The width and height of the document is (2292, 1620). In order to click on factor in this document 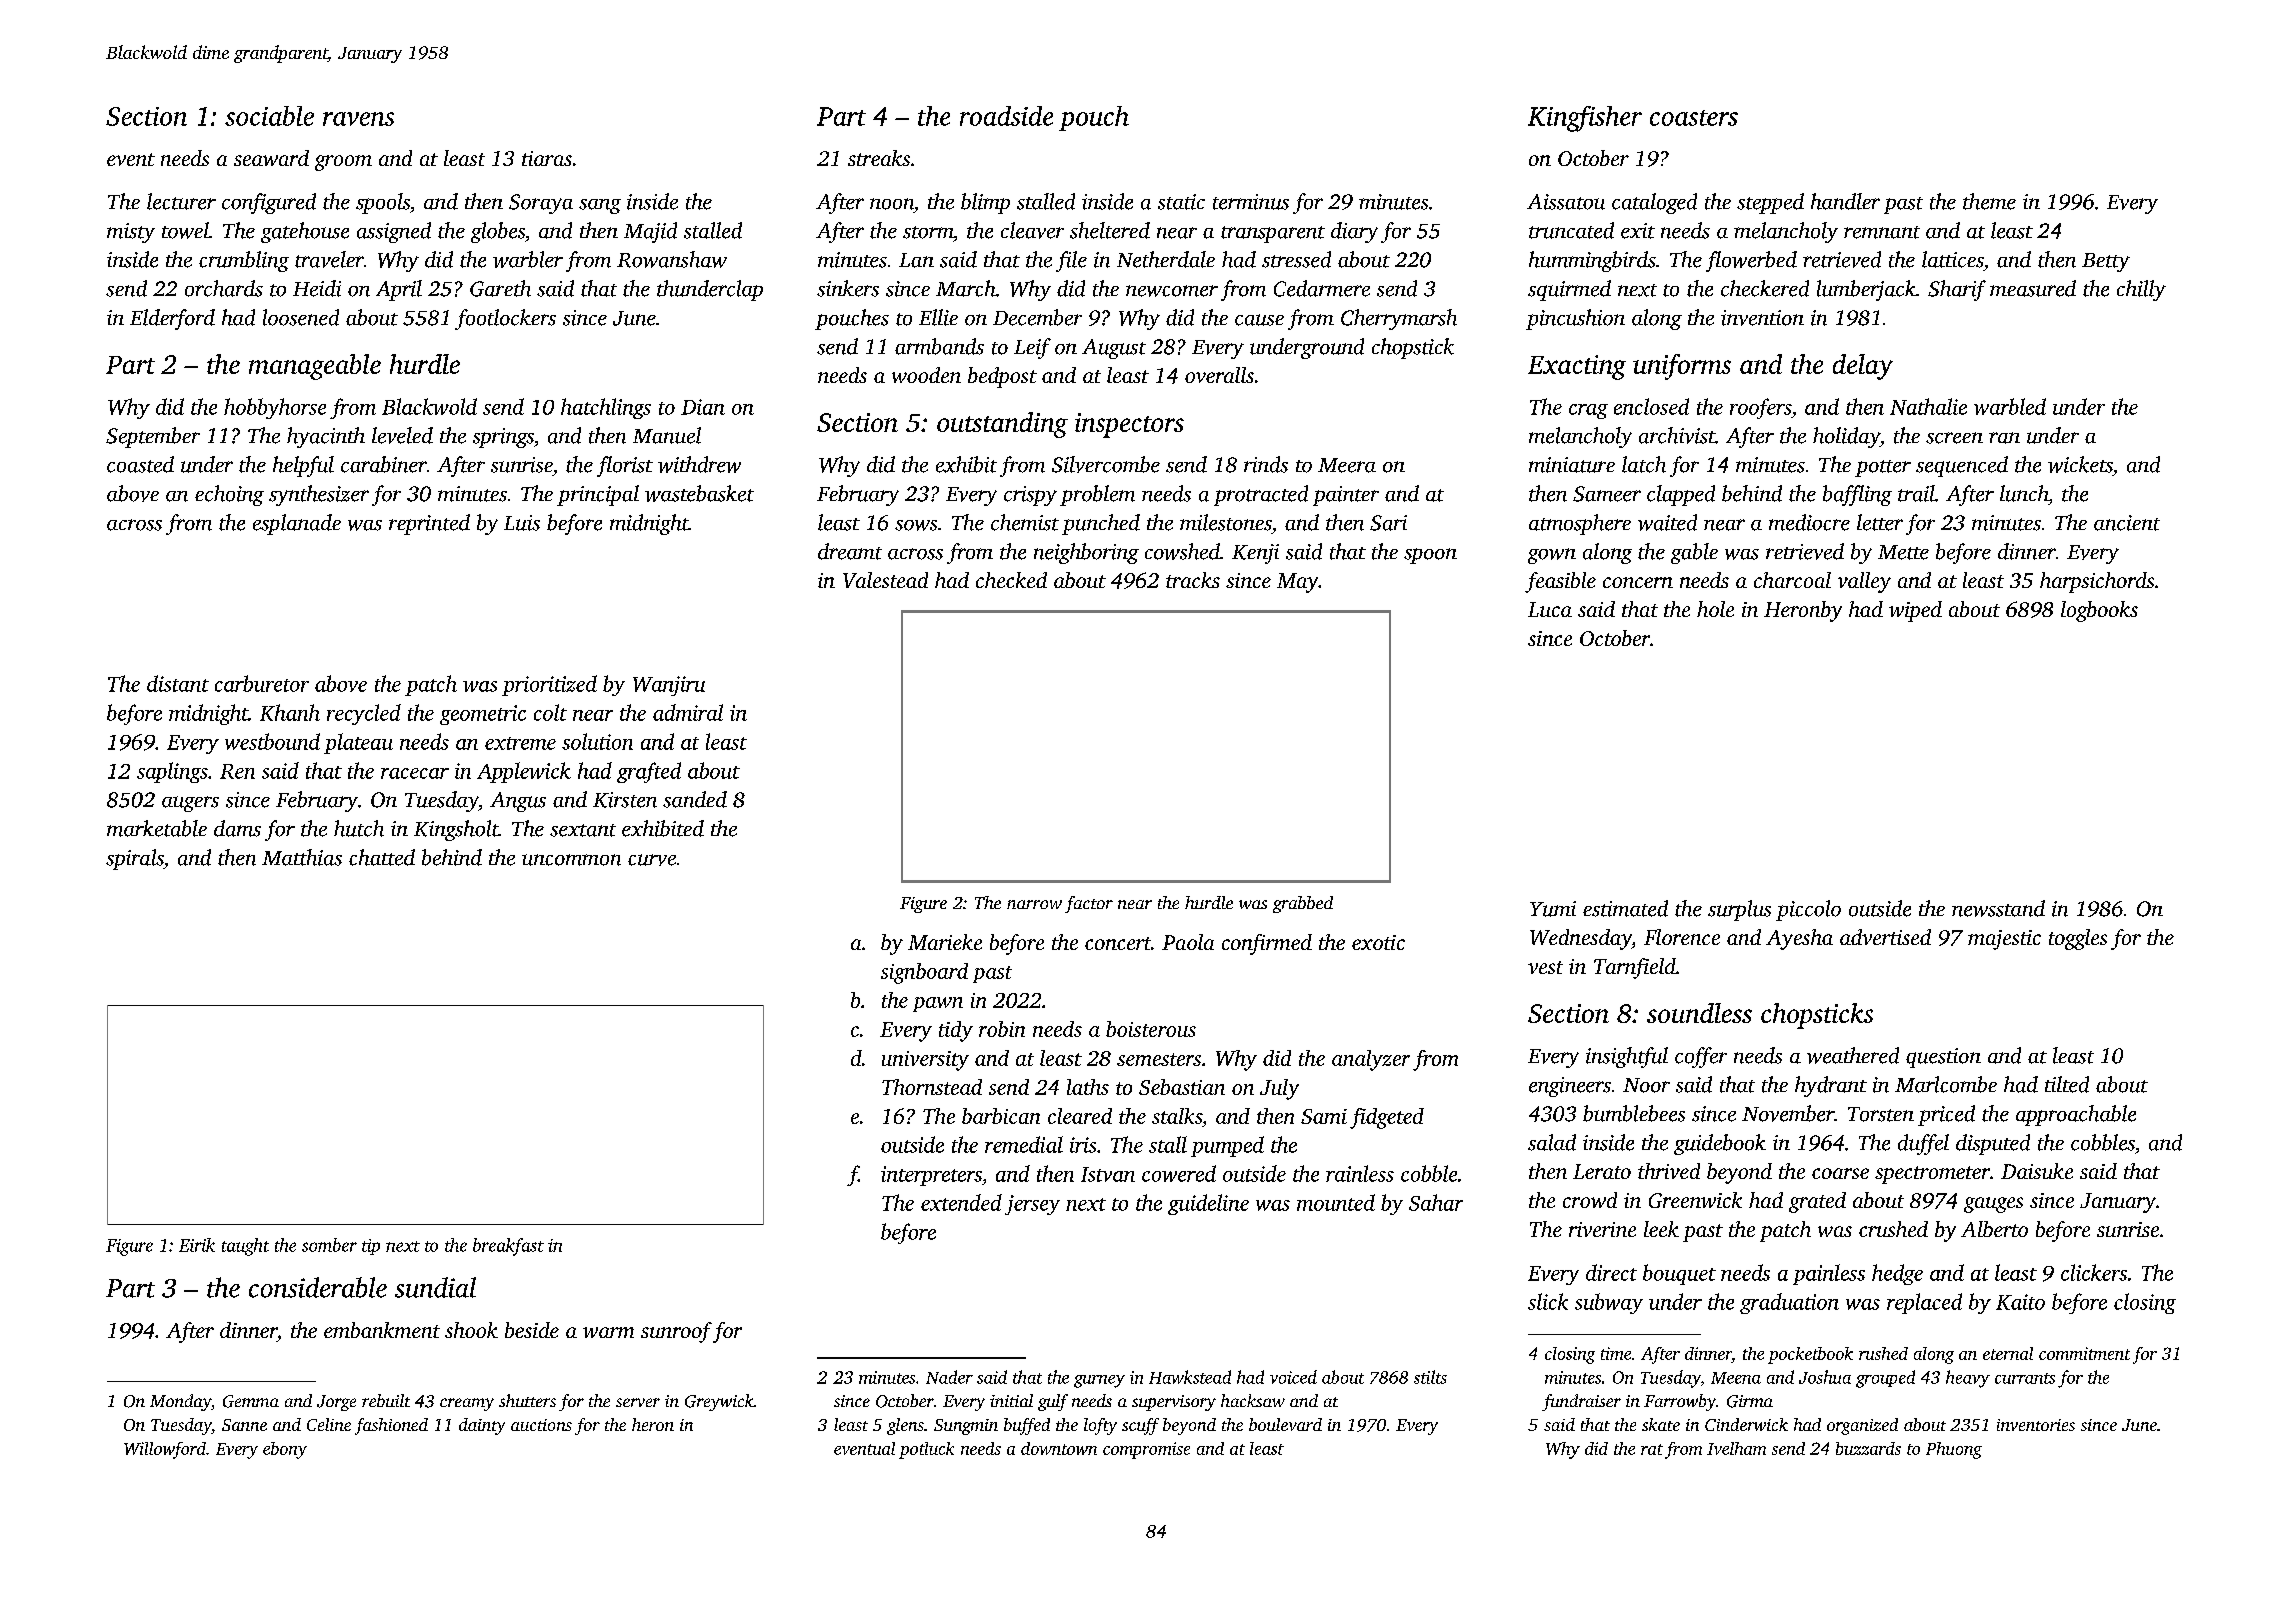, I will do `click(1089, 904)`.
